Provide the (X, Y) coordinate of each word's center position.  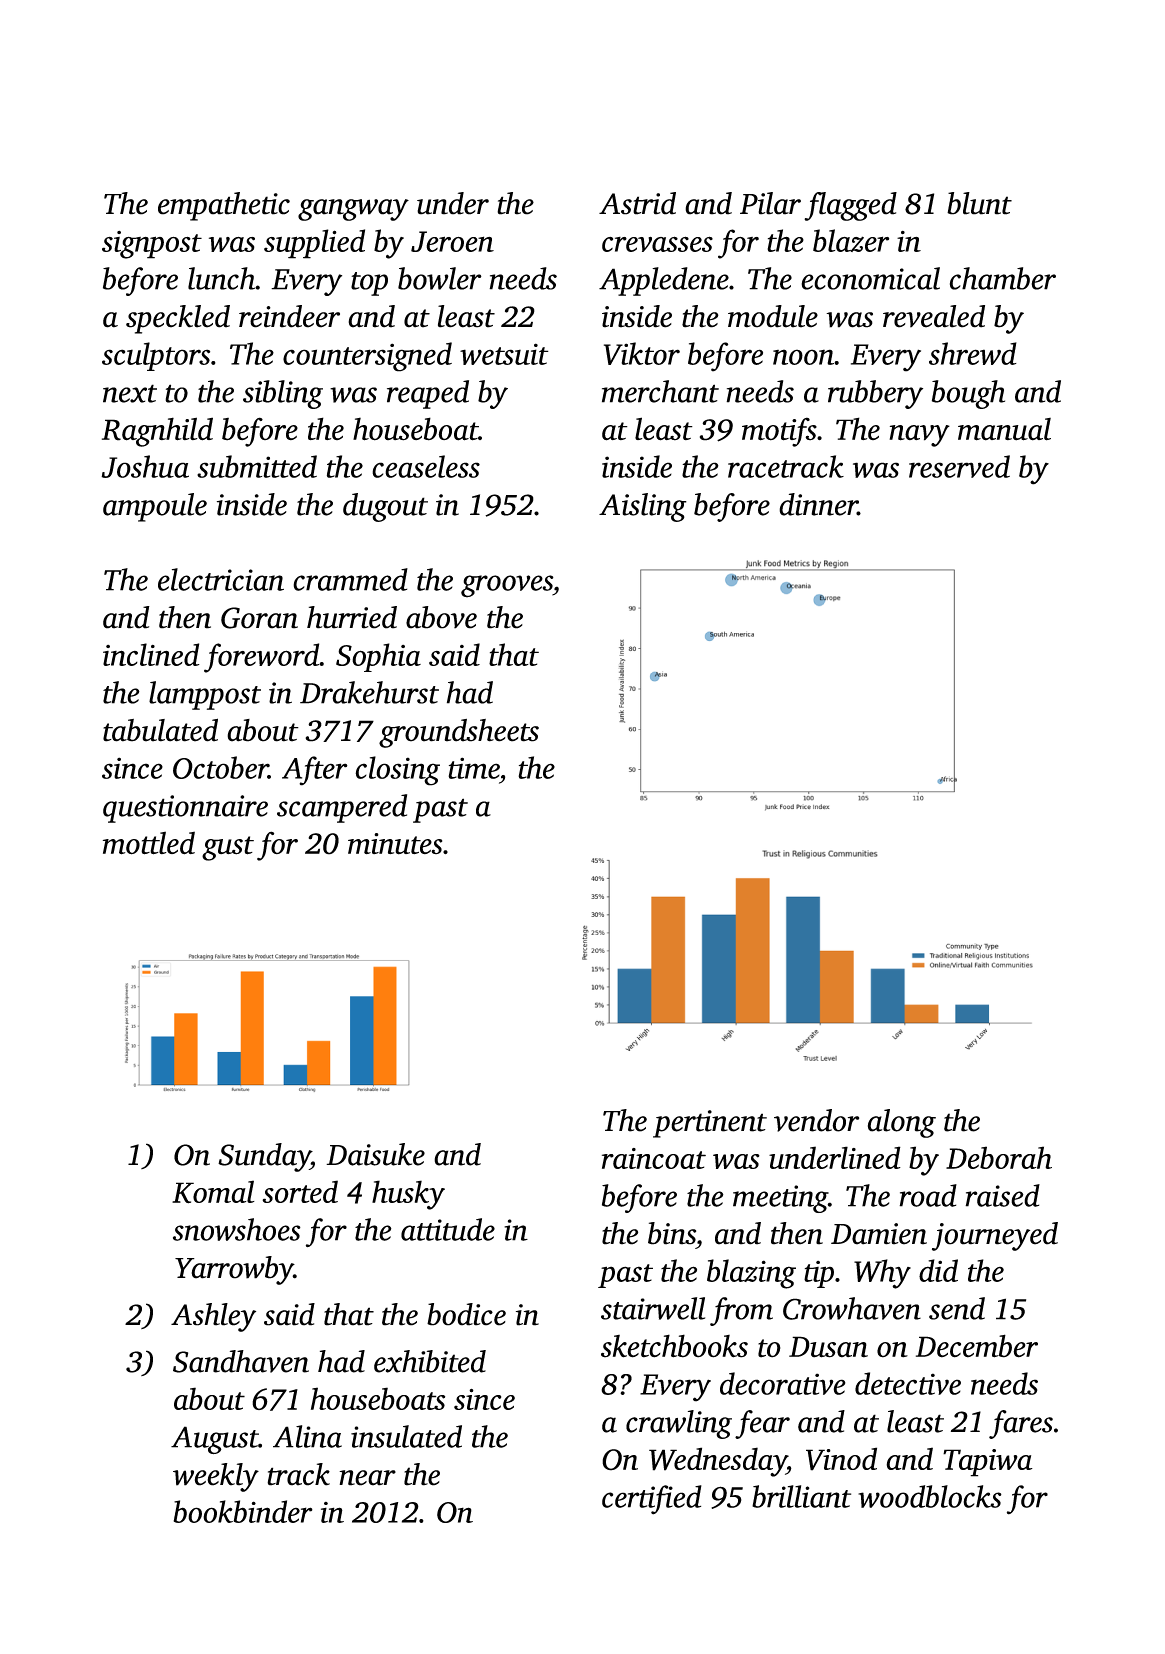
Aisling (643, 507)
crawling (679, 1424)
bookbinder (243, 1511)
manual (1004, 429)
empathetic (224, 206)
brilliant (801, 1496)
